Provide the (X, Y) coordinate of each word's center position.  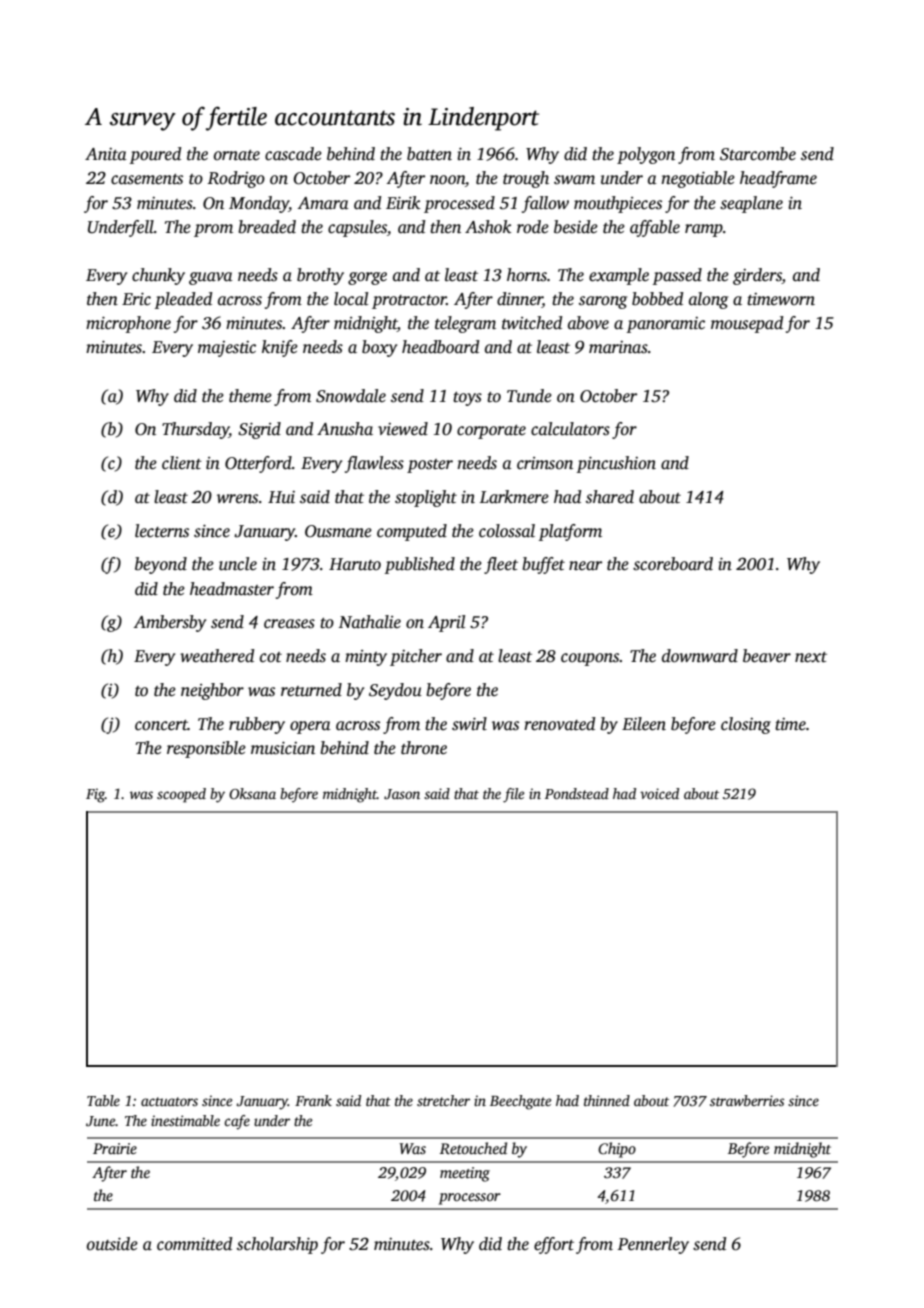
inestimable (185, 1120)
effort (554, 1245)
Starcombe (758, 154)
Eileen (644, 724)
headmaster (232, 589)
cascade (293, 154)
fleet (501, 565)
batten (429, 154)
